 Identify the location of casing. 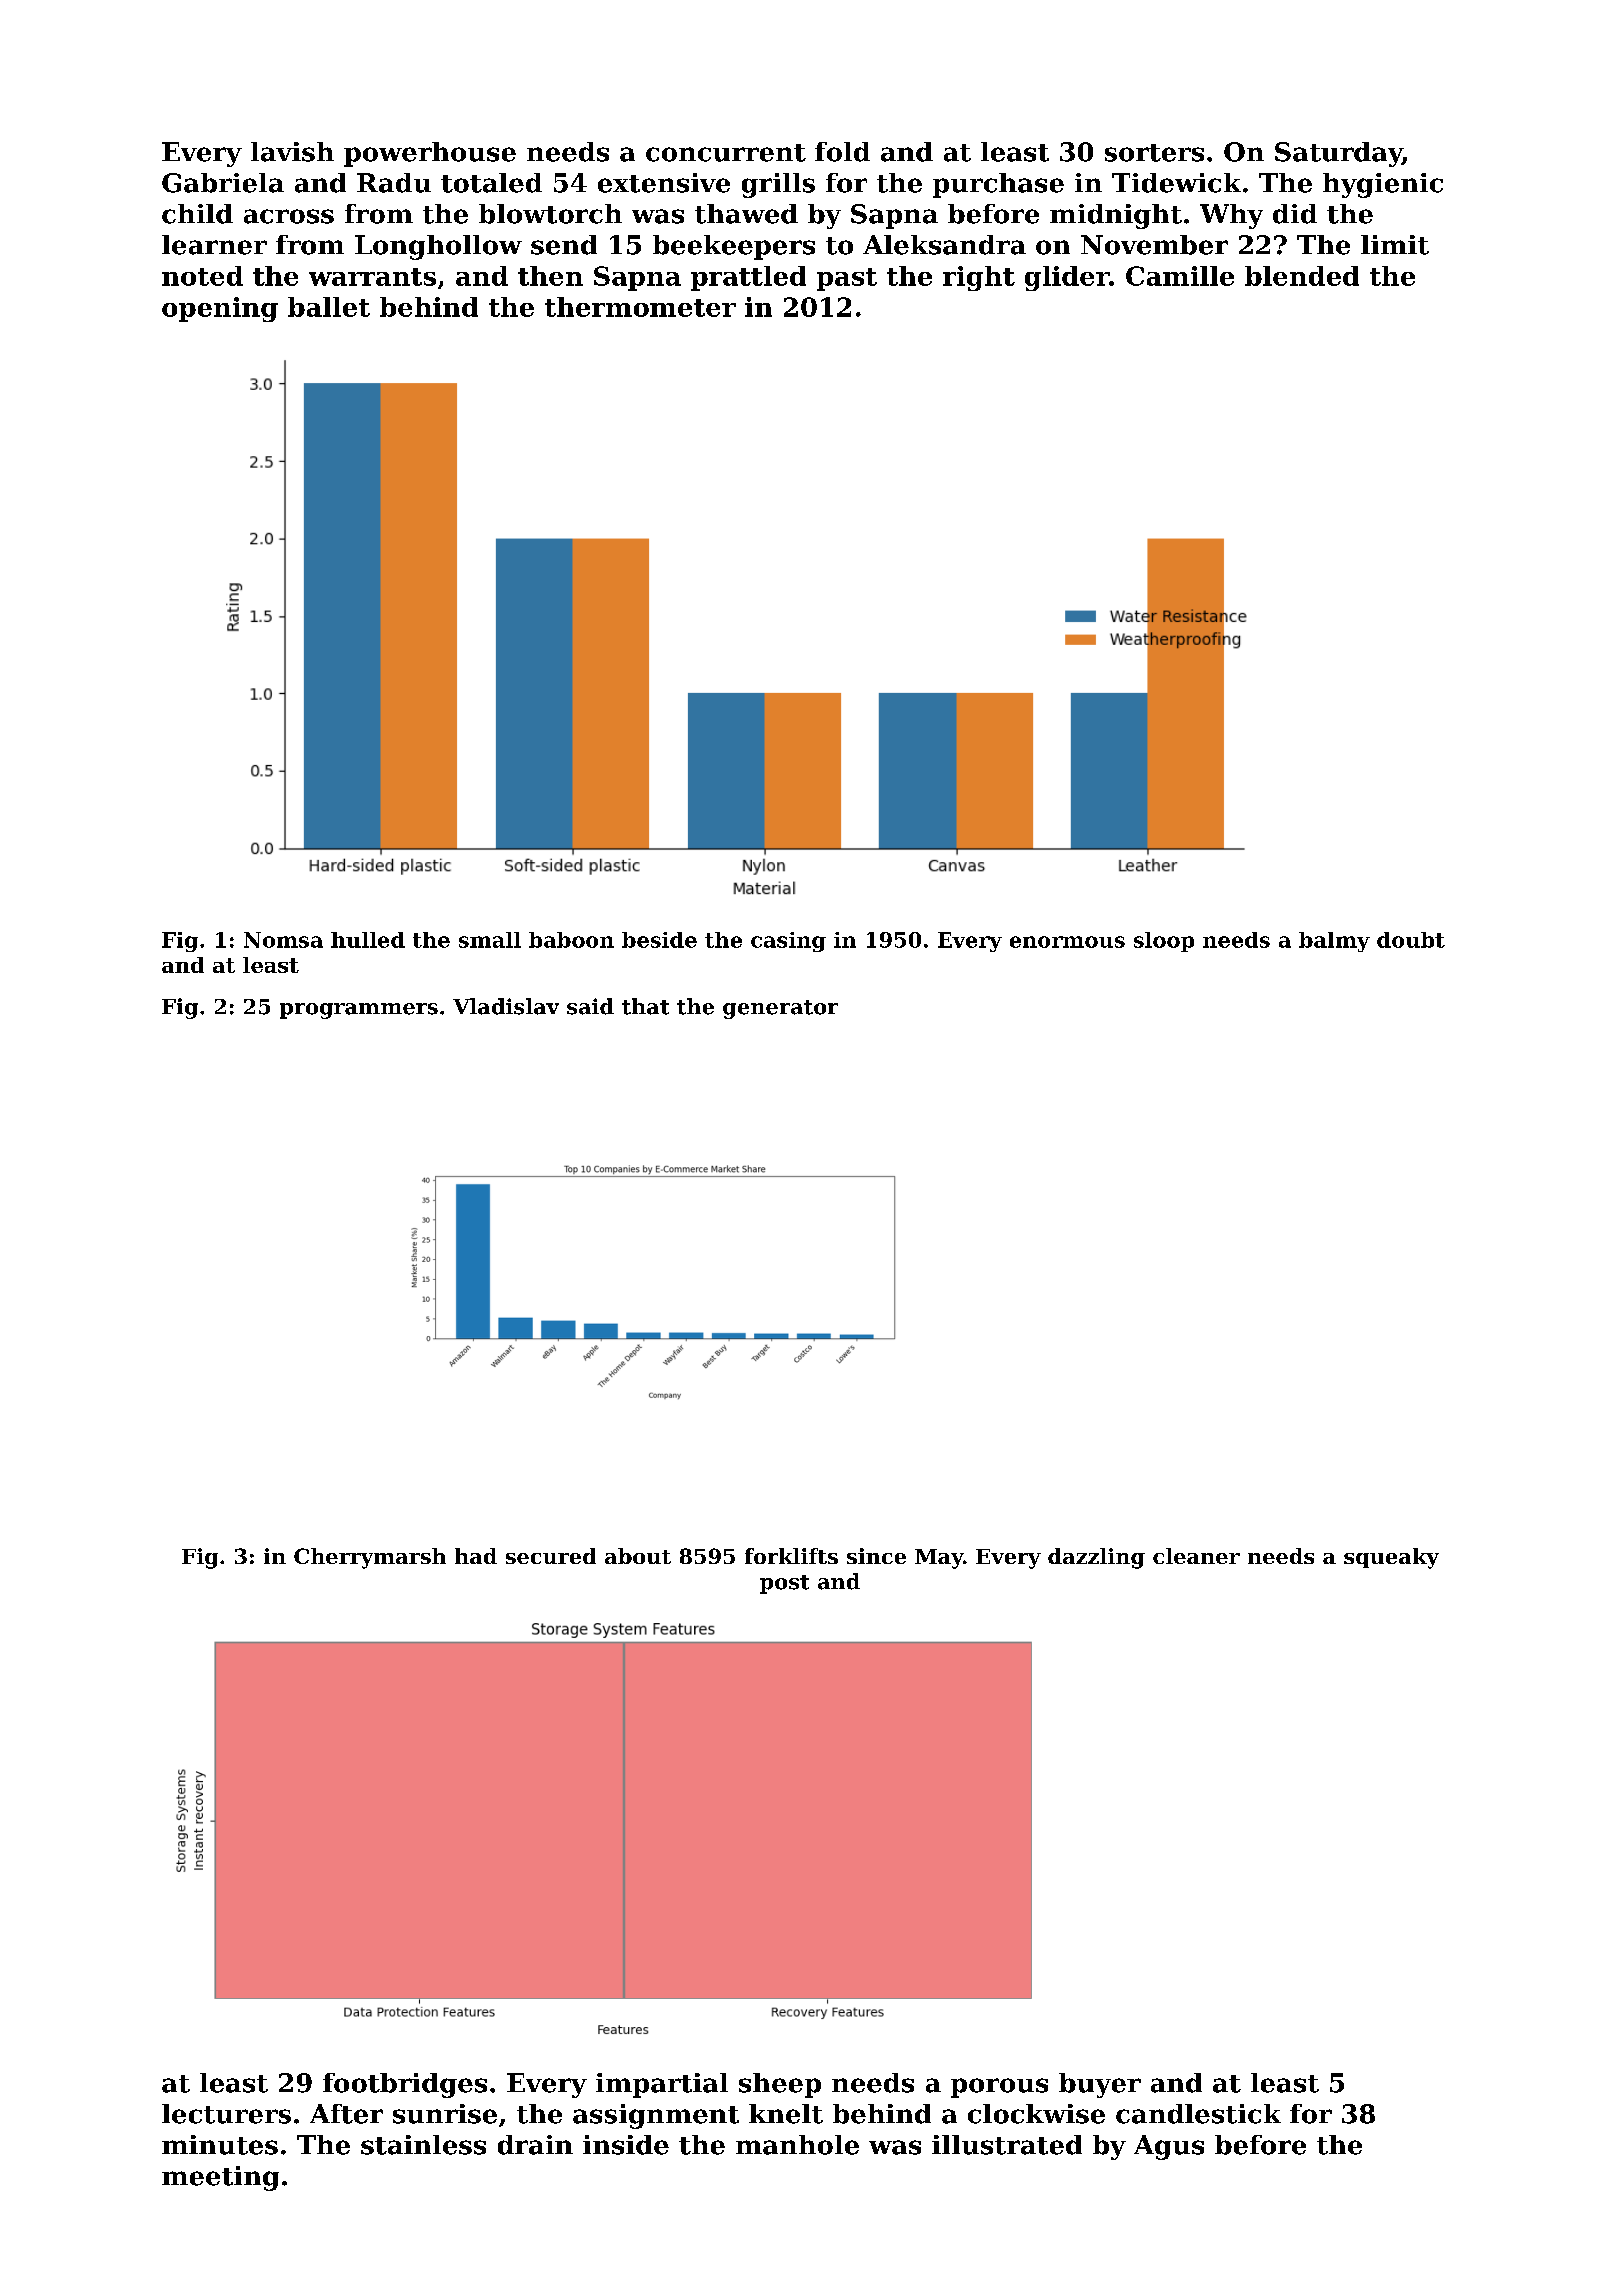
(788, 942).
